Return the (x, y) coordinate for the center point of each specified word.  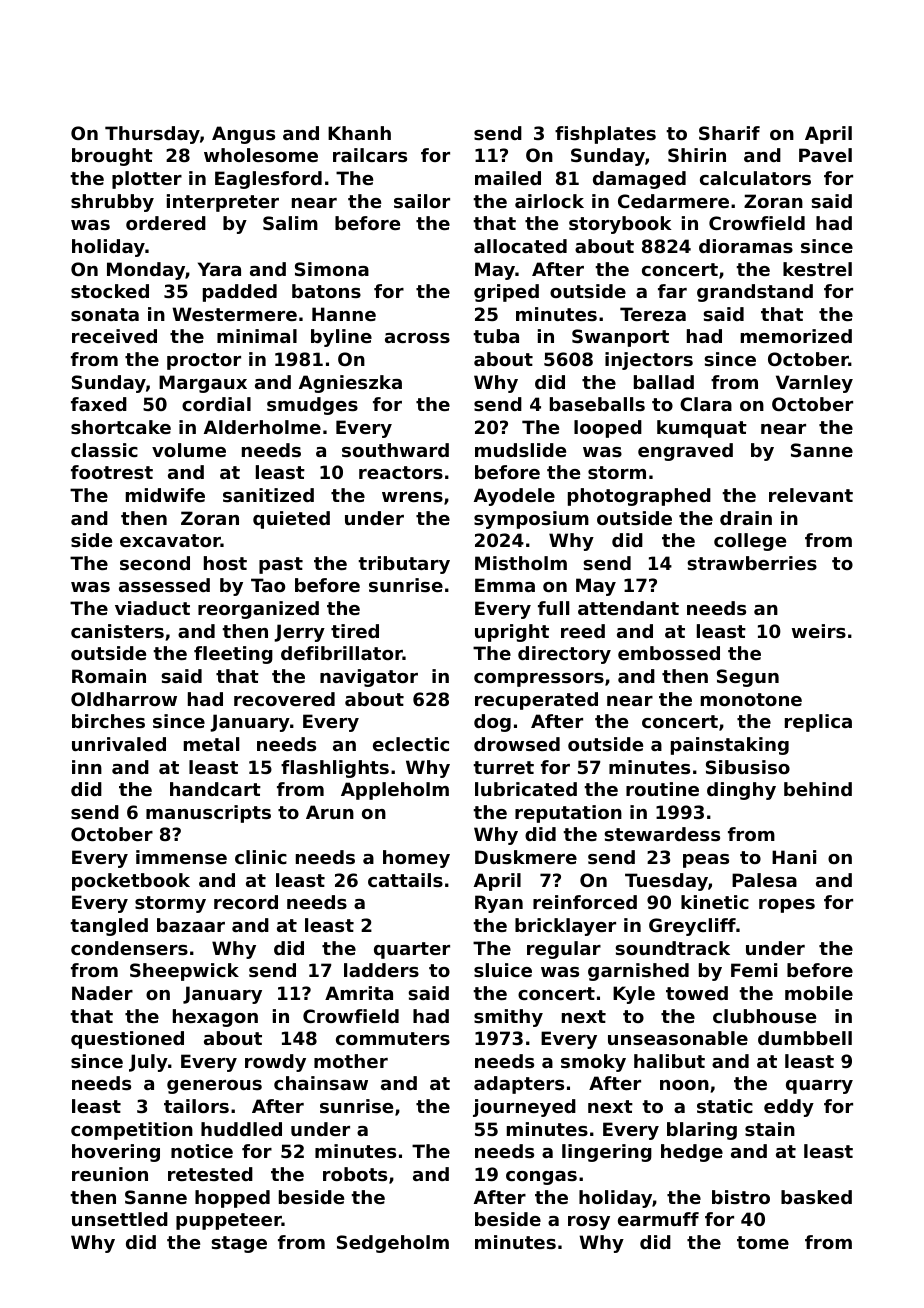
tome (763, 1242)
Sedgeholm (393, 1244)
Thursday (152, 135)
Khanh (359, 133)
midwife (165, 495)
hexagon (215, 1018)
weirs (819, 631)
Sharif (729, 133)
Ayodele (514, 497)
